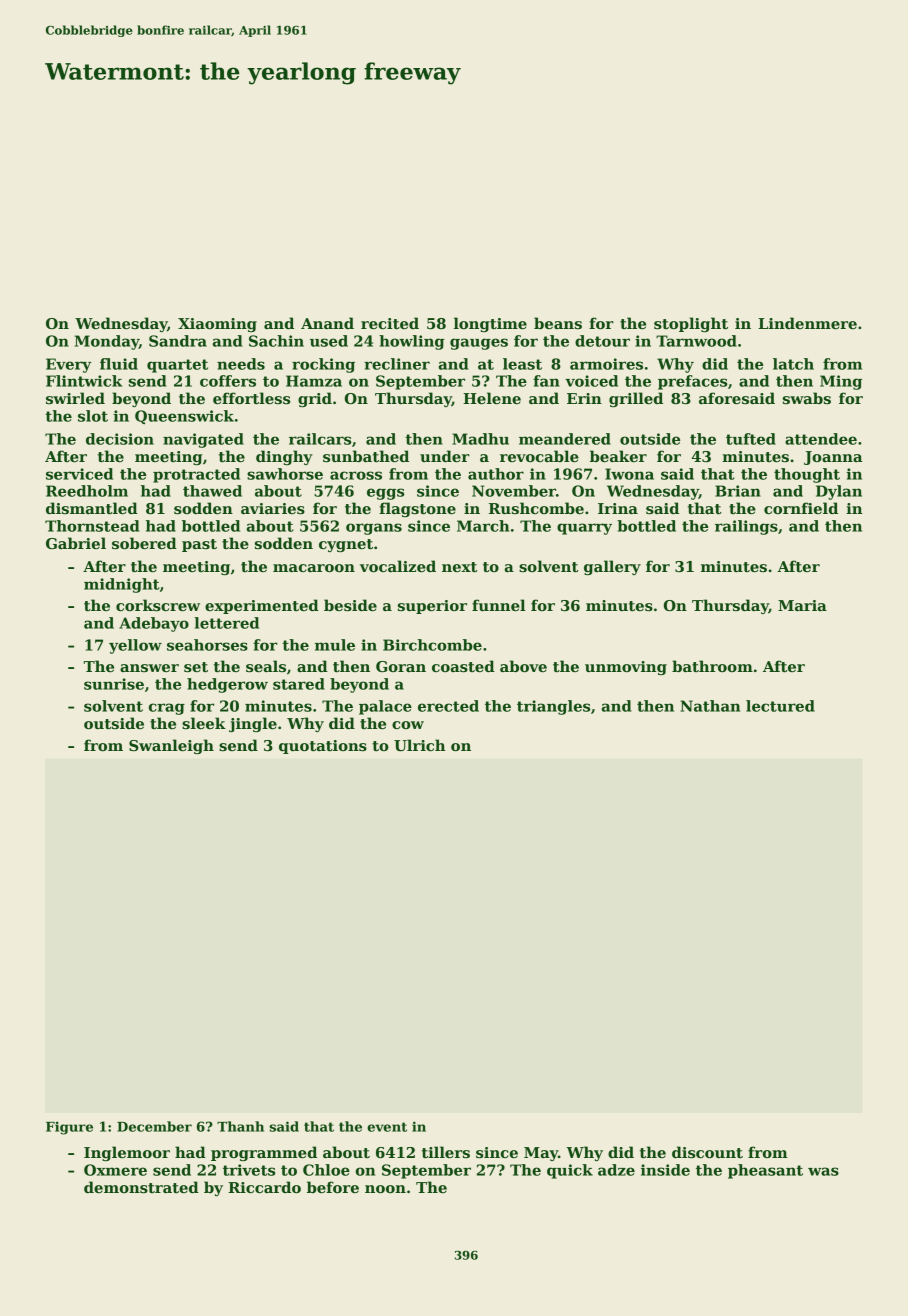 The height and width of the page is (1316, 908). Describe the element at coordinates (329, 341) in the page. I see `used` at that location.
